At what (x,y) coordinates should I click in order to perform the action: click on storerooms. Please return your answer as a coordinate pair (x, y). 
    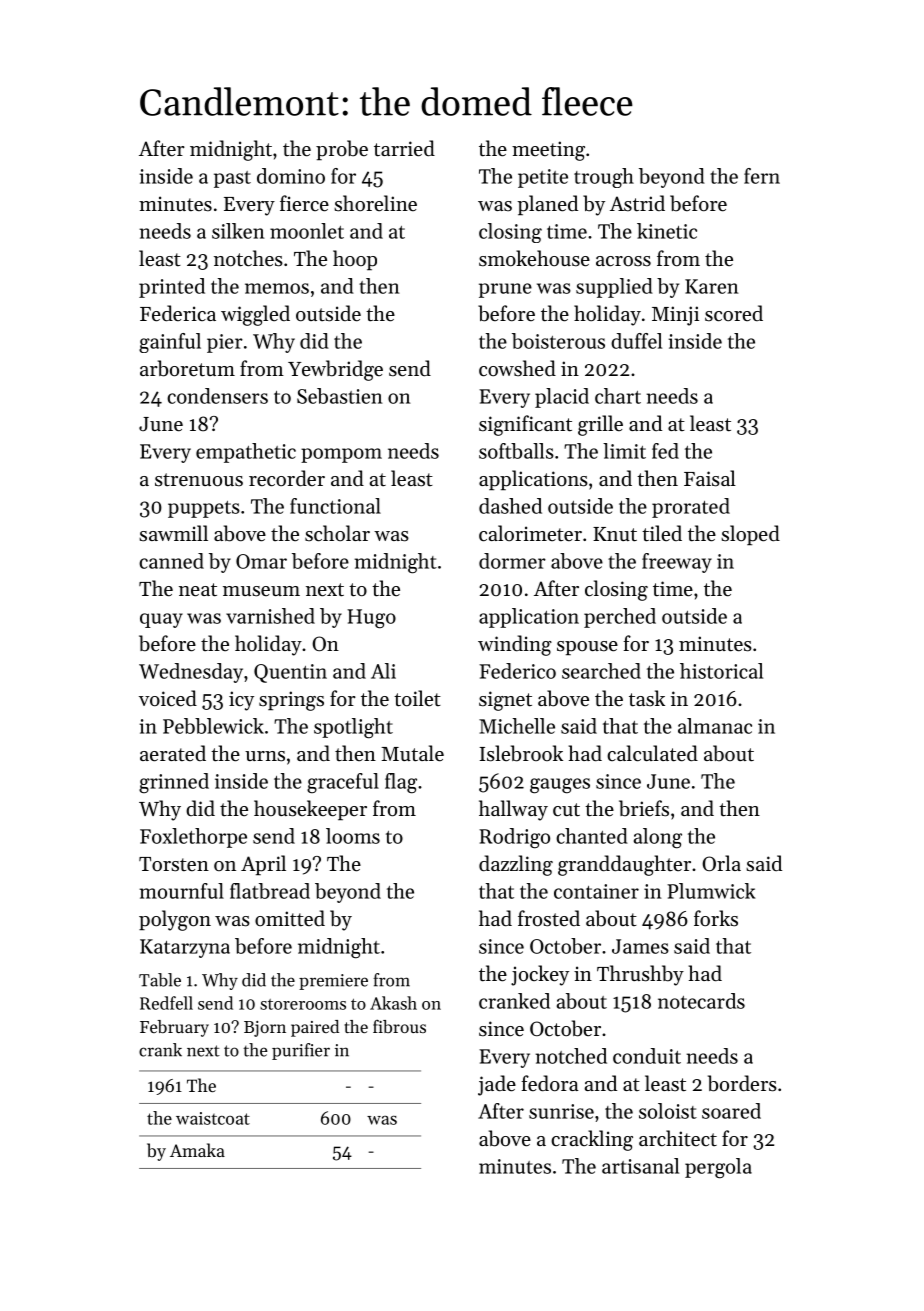
    Looking at the image, I should click on (303, 1004).
